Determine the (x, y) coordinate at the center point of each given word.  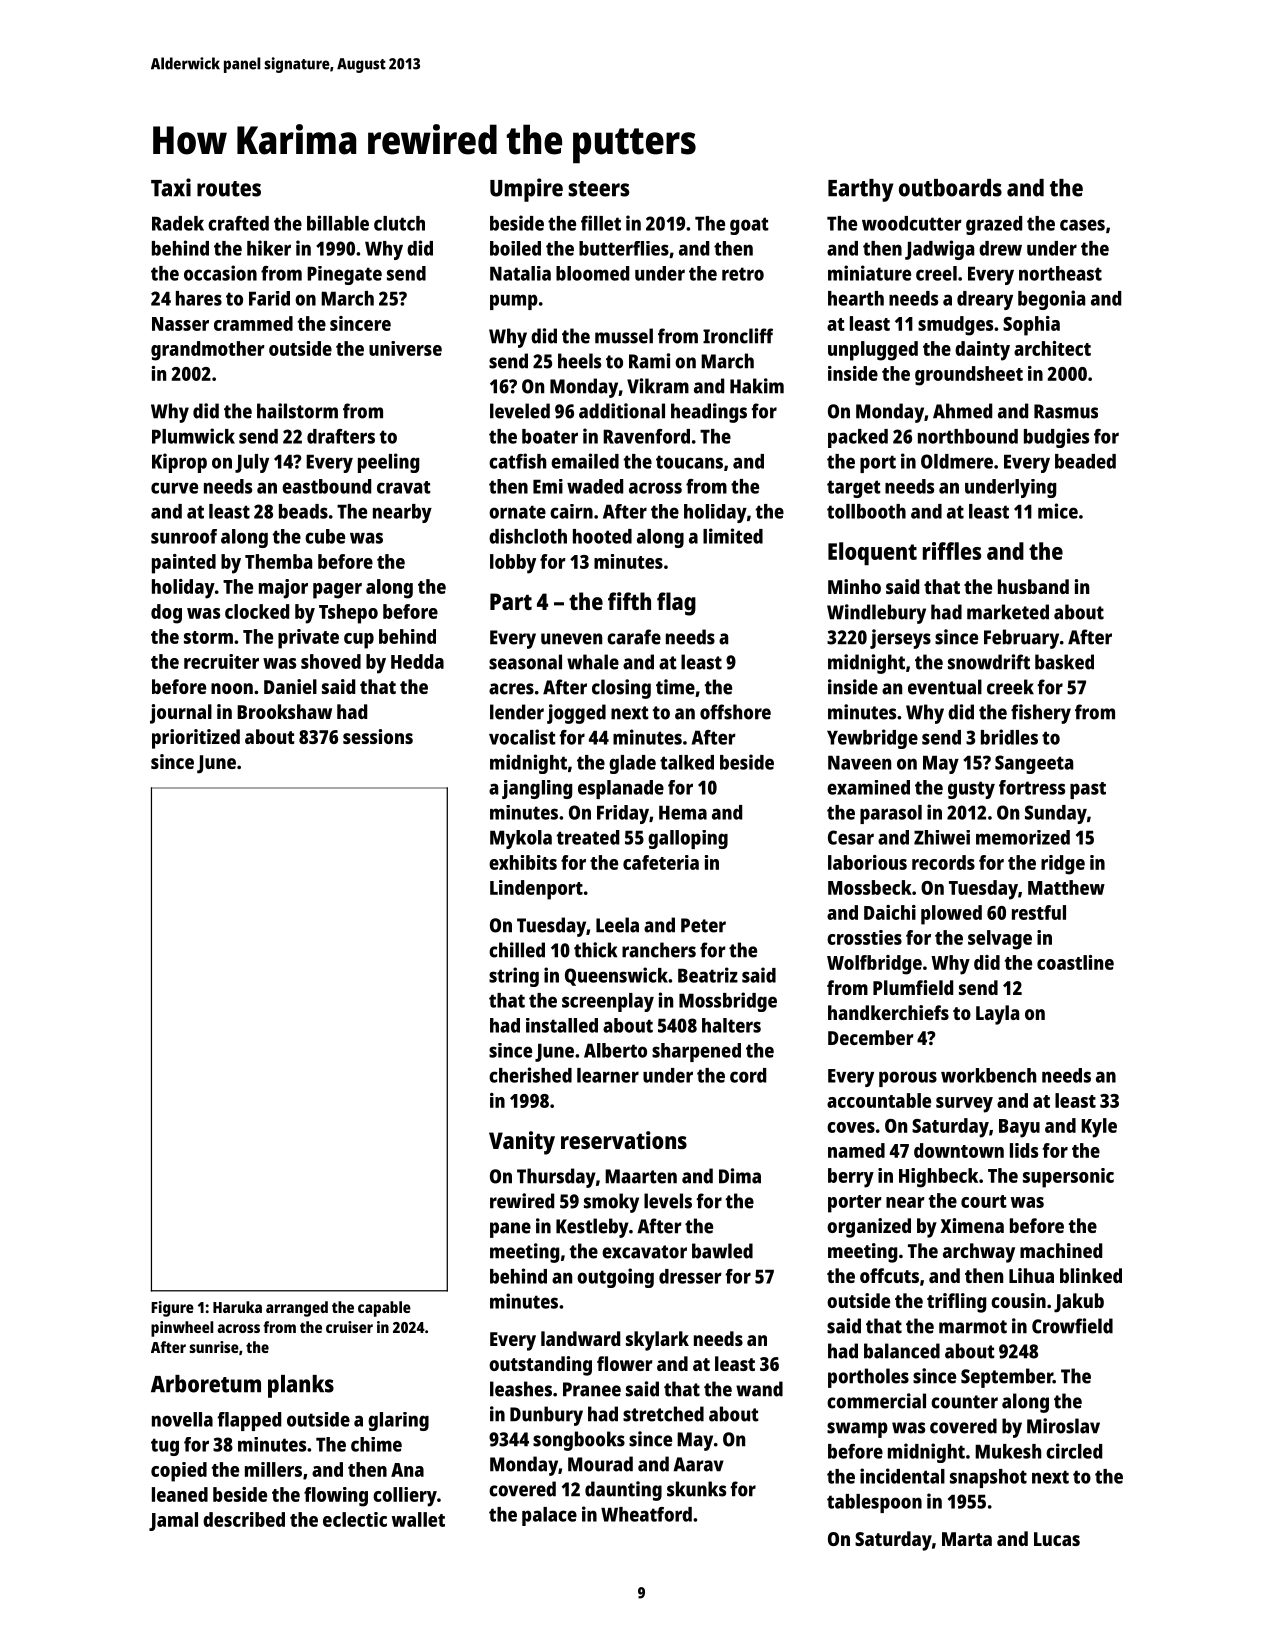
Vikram (658, 386)
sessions (378, 736)
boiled (515, 248)
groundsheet (969, 376)
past (1088, 790)
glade (632, 764)
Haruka (237, 1307)
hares (199, 298)
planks (301, 1386)
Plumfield (913, 987)
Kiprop (179, 463)
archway (979, 1253)
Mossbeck (870, 887)
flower (624, 1363)
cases (1082, 225)
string (514, 977)
